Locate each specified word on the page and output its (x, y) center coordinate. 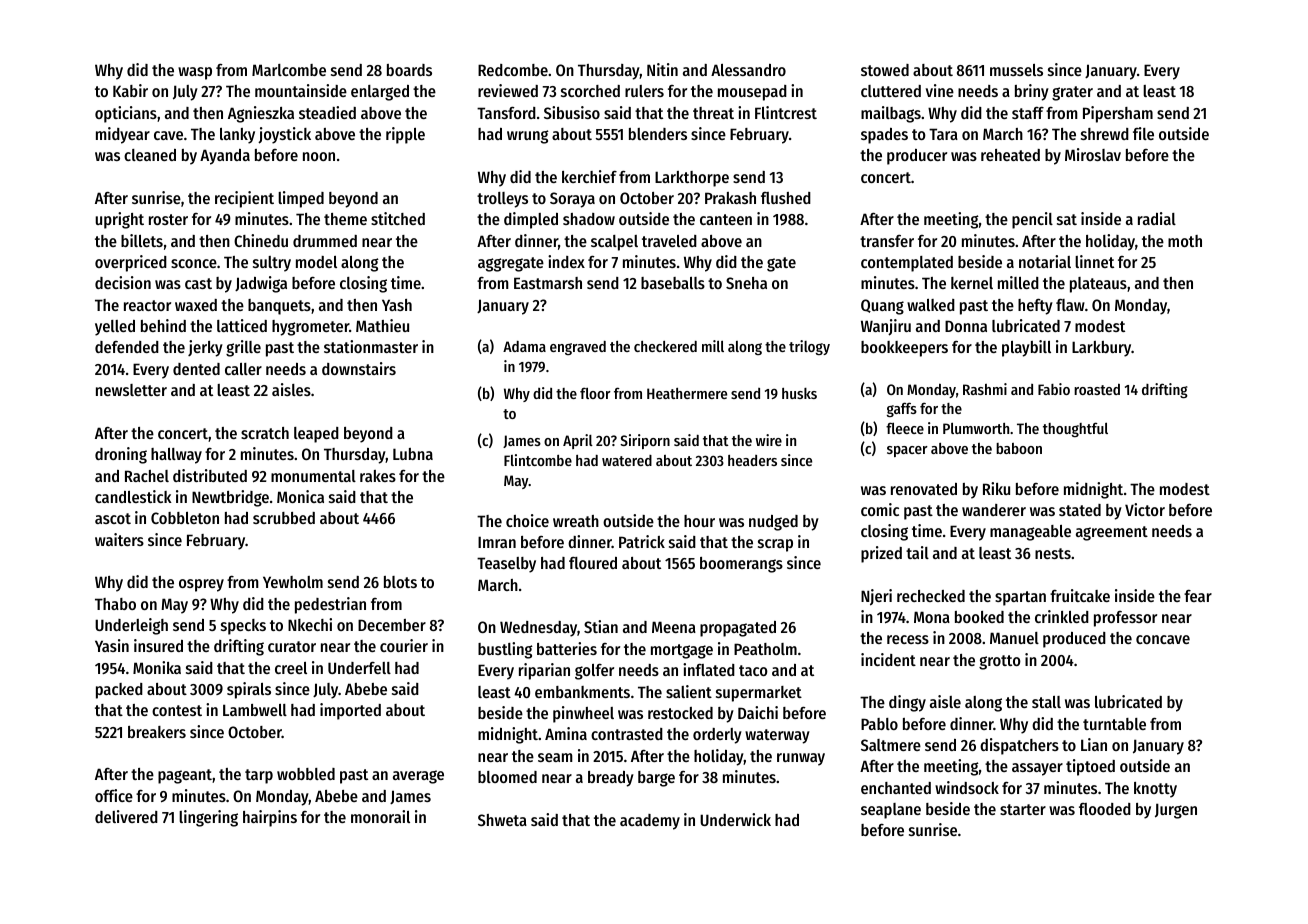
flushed (786, 198)
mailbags (891, 114)
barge (656, 779)
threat (713, 113)
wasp (195, 73)
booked (979, 617)
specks (243, 627)
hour (699, 521)
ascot (113, 518)
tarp (259, 776)
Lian (1094, 744)
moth (1185, 241)
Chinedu (261, 240)
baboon (1019, 448)
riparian (544, 671)
